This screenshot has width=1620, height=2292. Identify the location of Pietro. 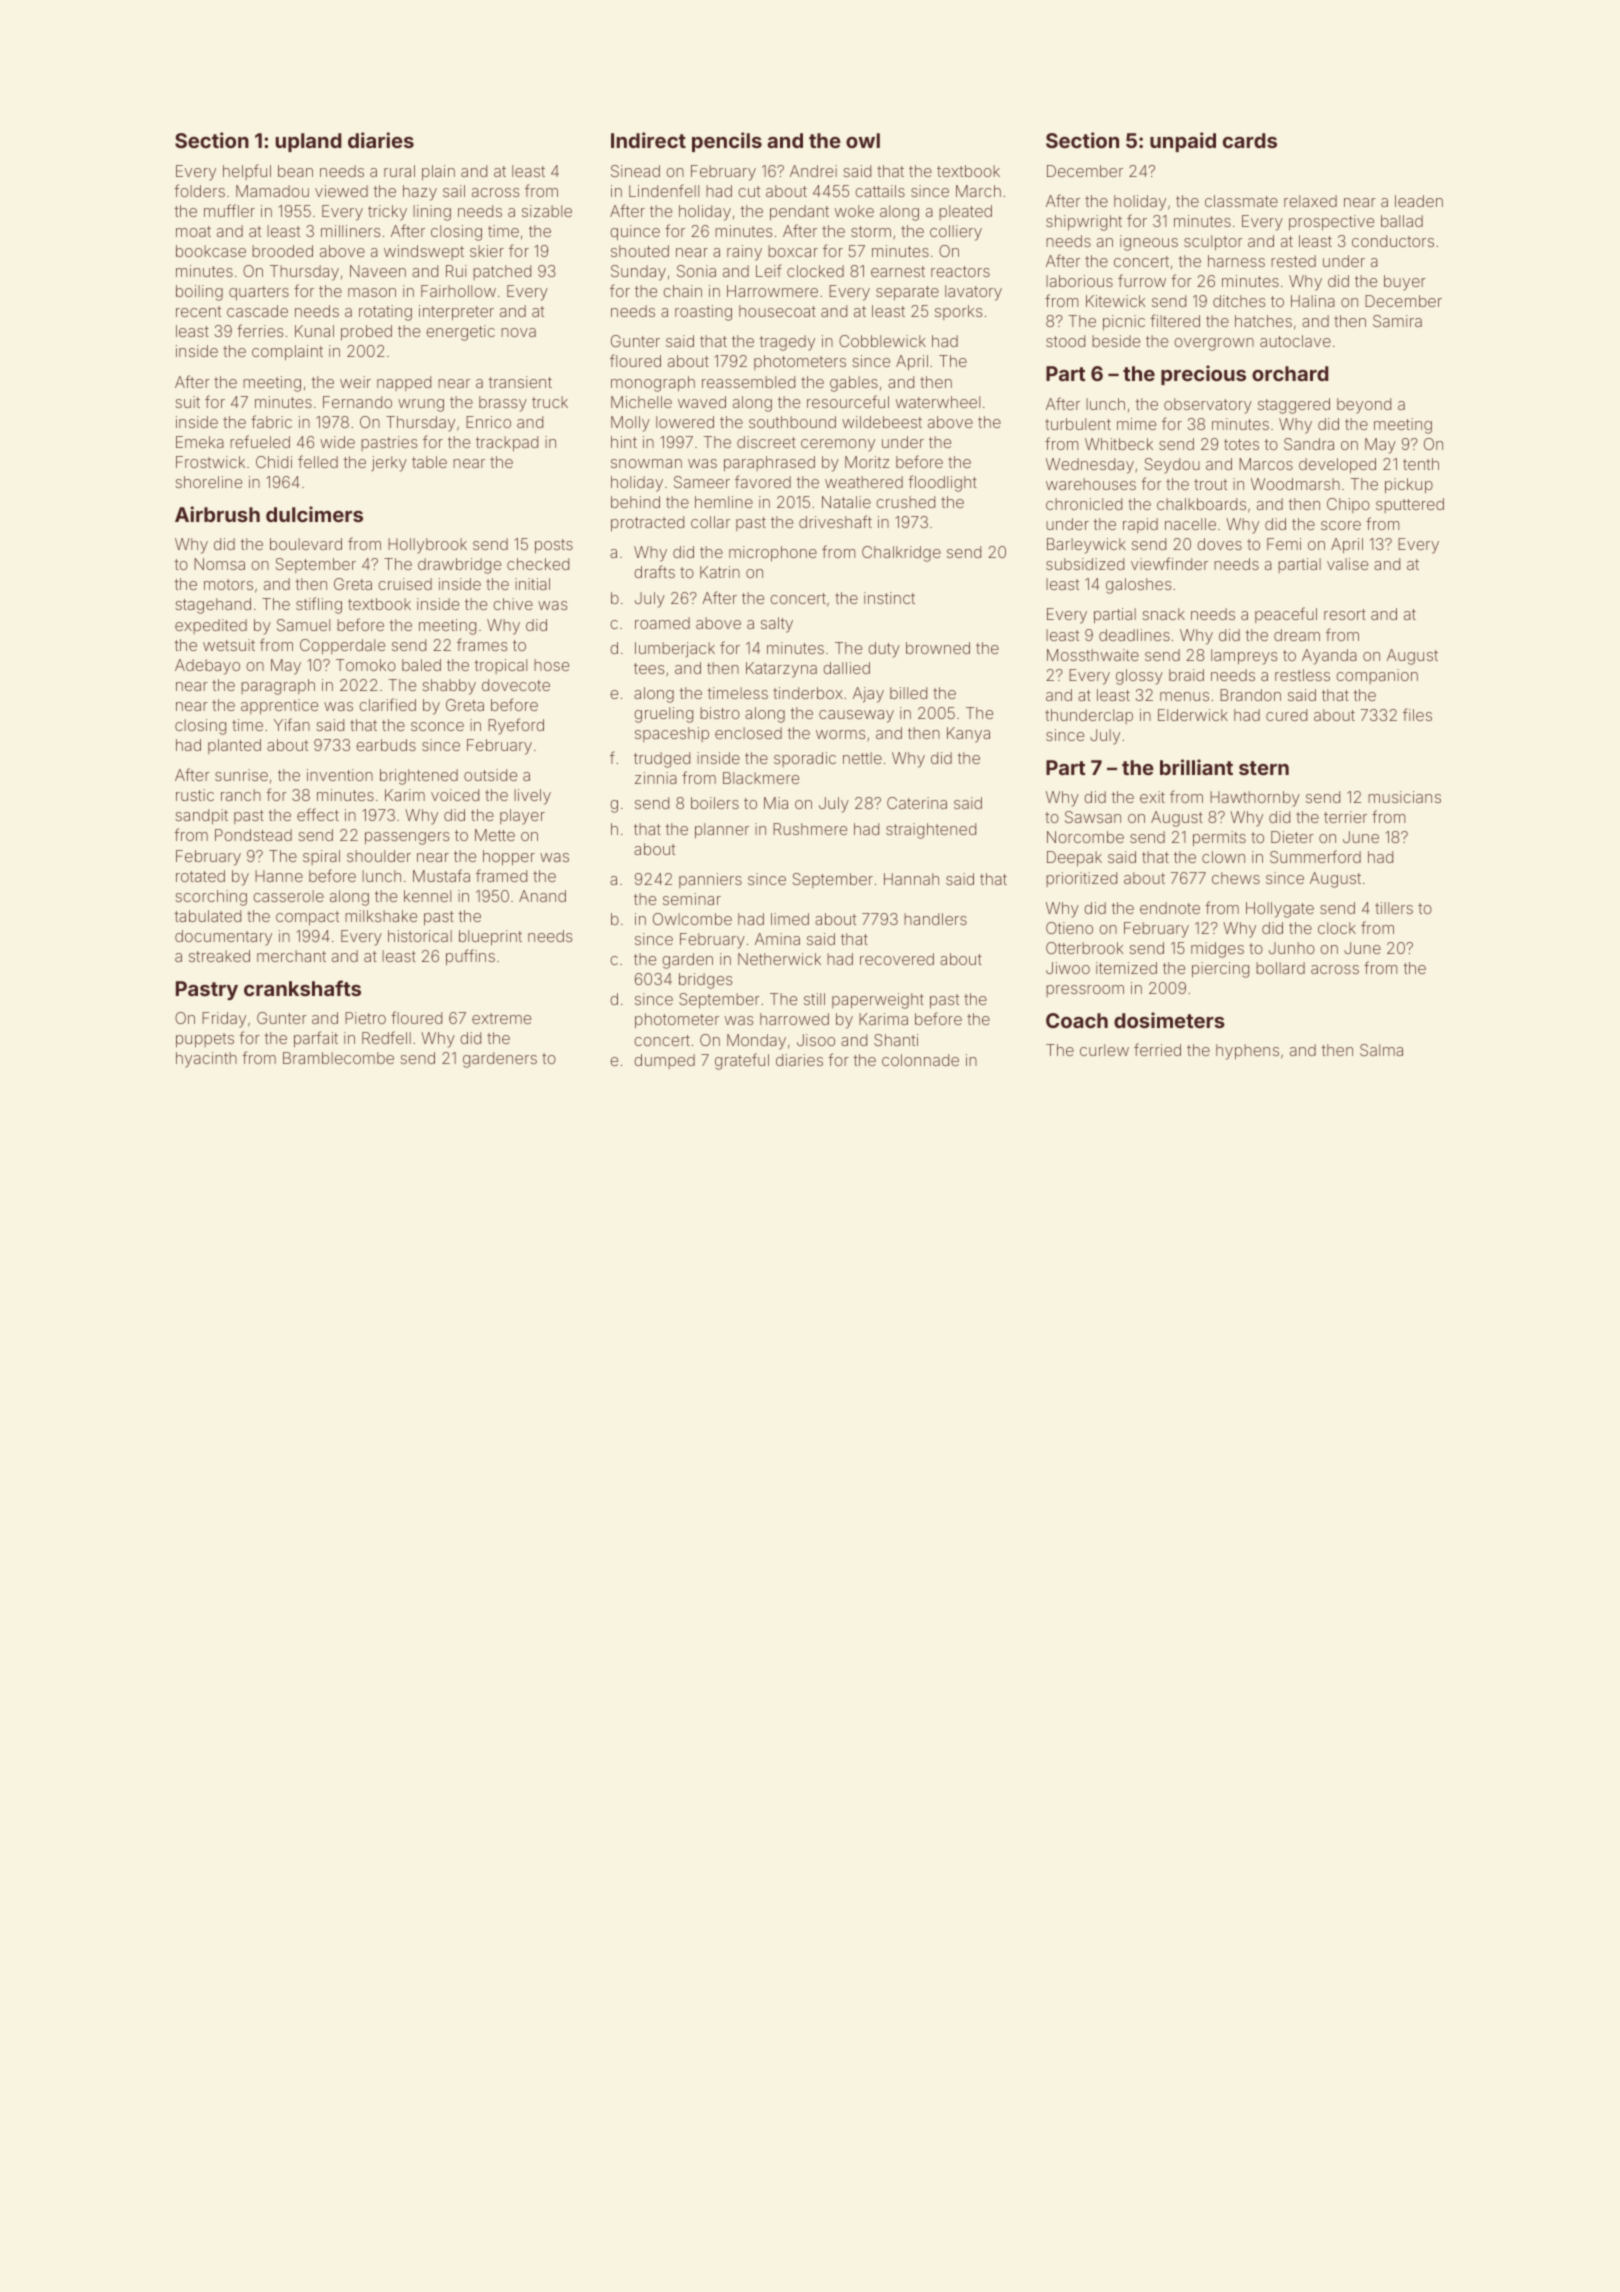
(365, 1018).
